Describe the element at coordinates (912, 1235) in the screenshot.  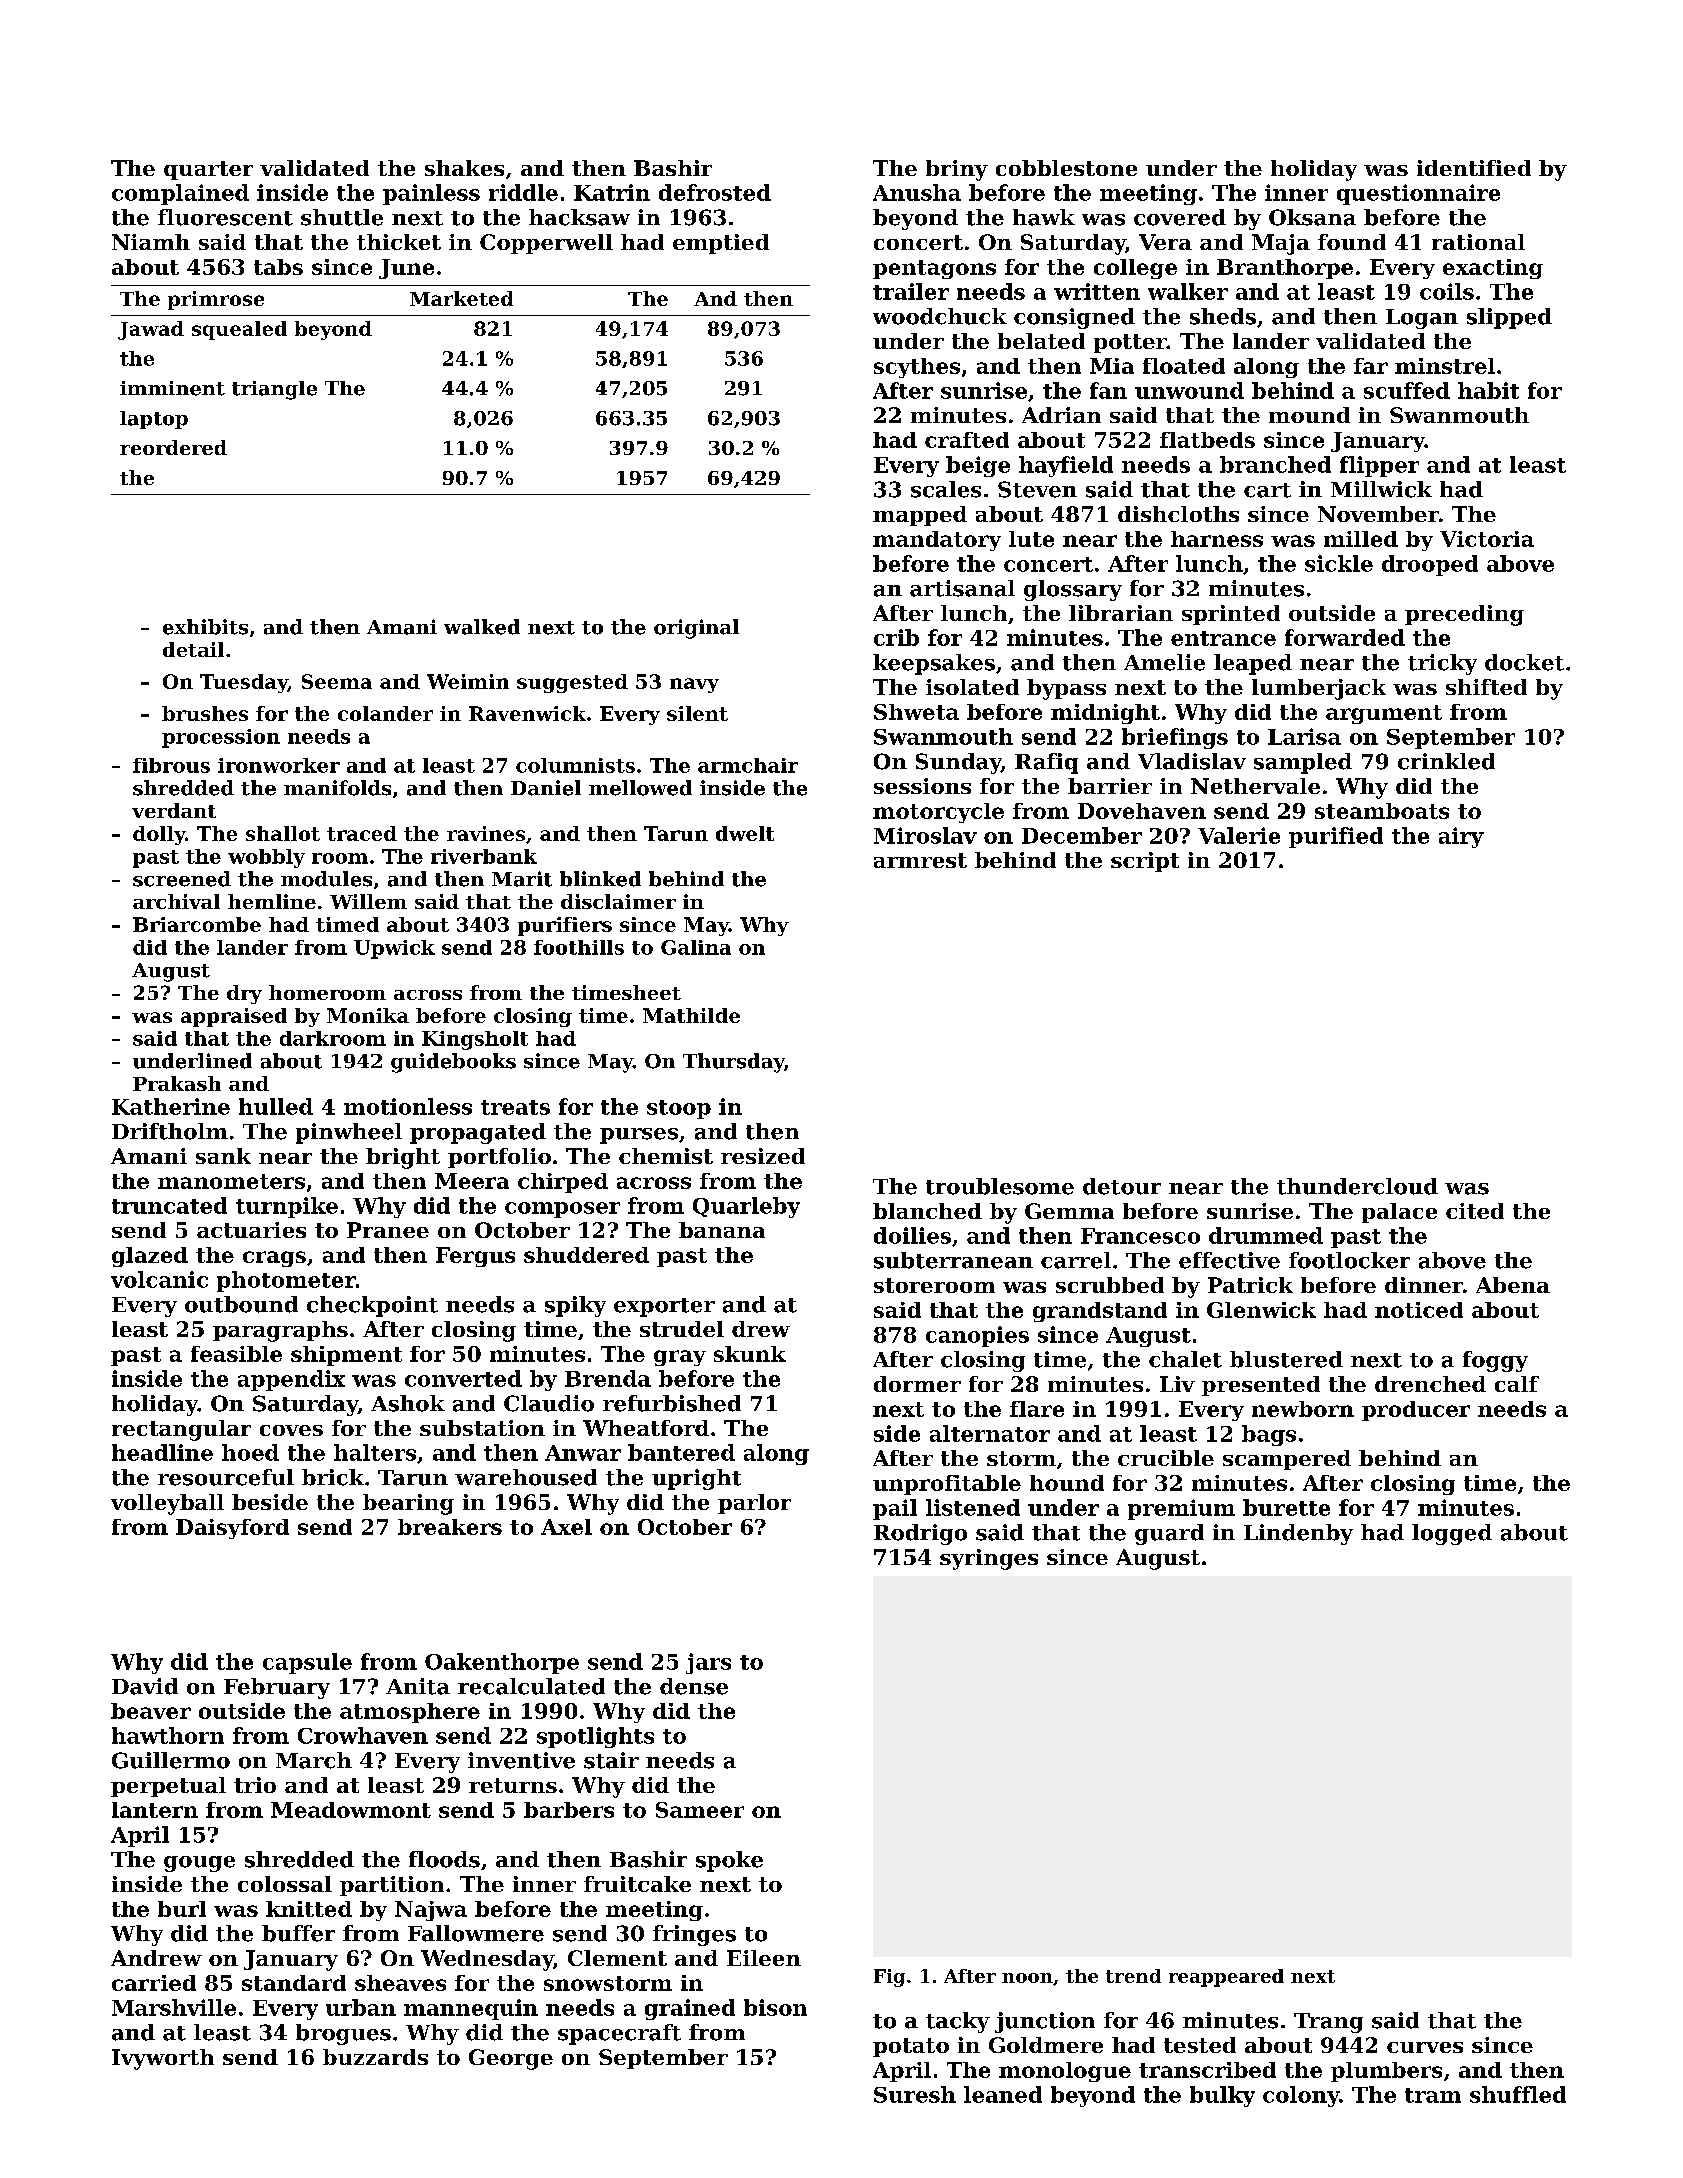
I see `doilies` at that location.
